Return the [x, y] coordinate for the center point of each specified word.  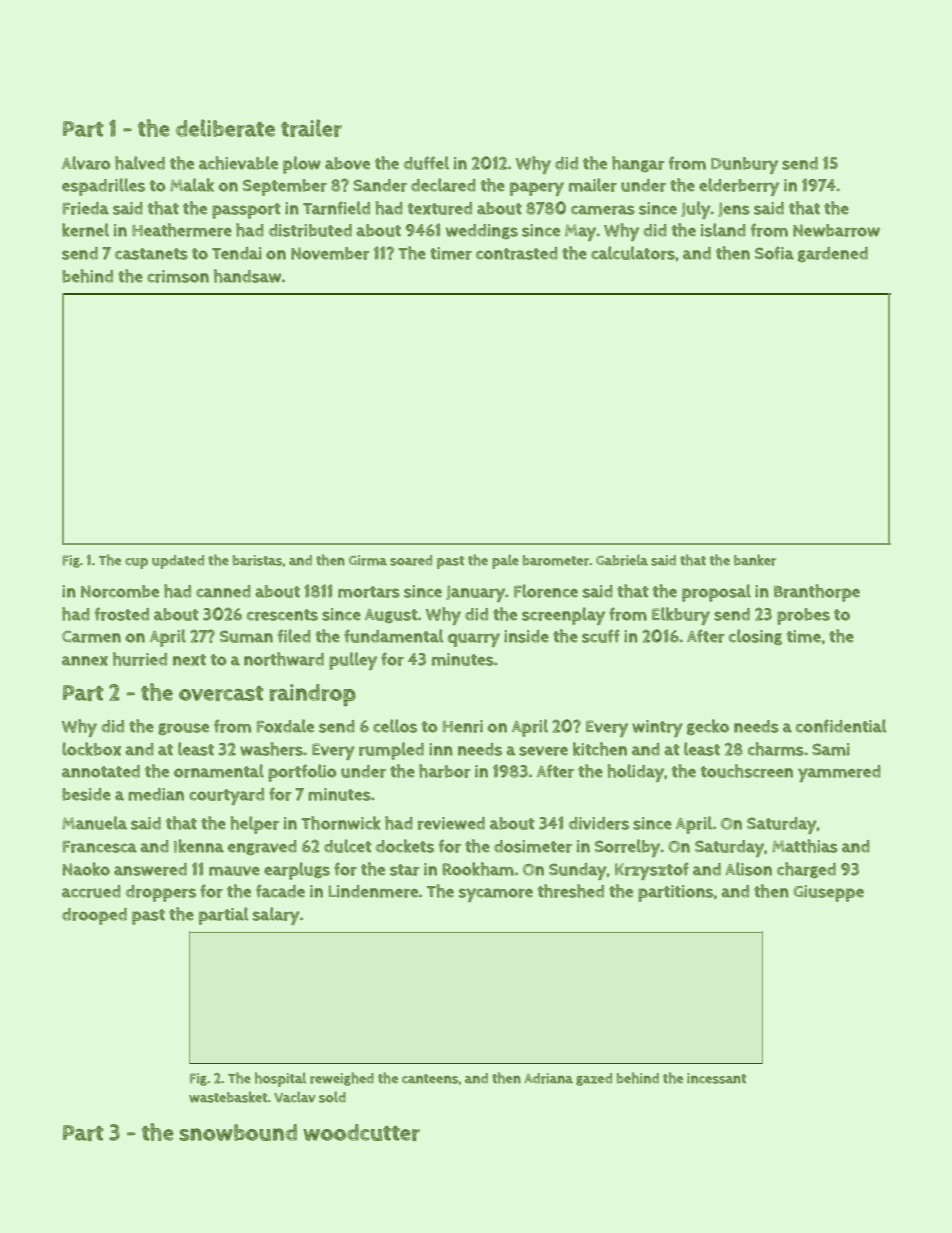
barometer [556, 560]
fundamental [393, 636]
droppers [161, 893]
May [581, 232]
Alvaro [86, 163]
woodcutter [361, 1132]
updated [178, 562]
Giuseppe [828, 893]
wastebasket [228, 1097]
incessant [716, 1078]
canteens [430, 1079]
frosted [122, 614]
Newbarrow [836, 230]
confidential [841, 726]
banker [755, 560]
